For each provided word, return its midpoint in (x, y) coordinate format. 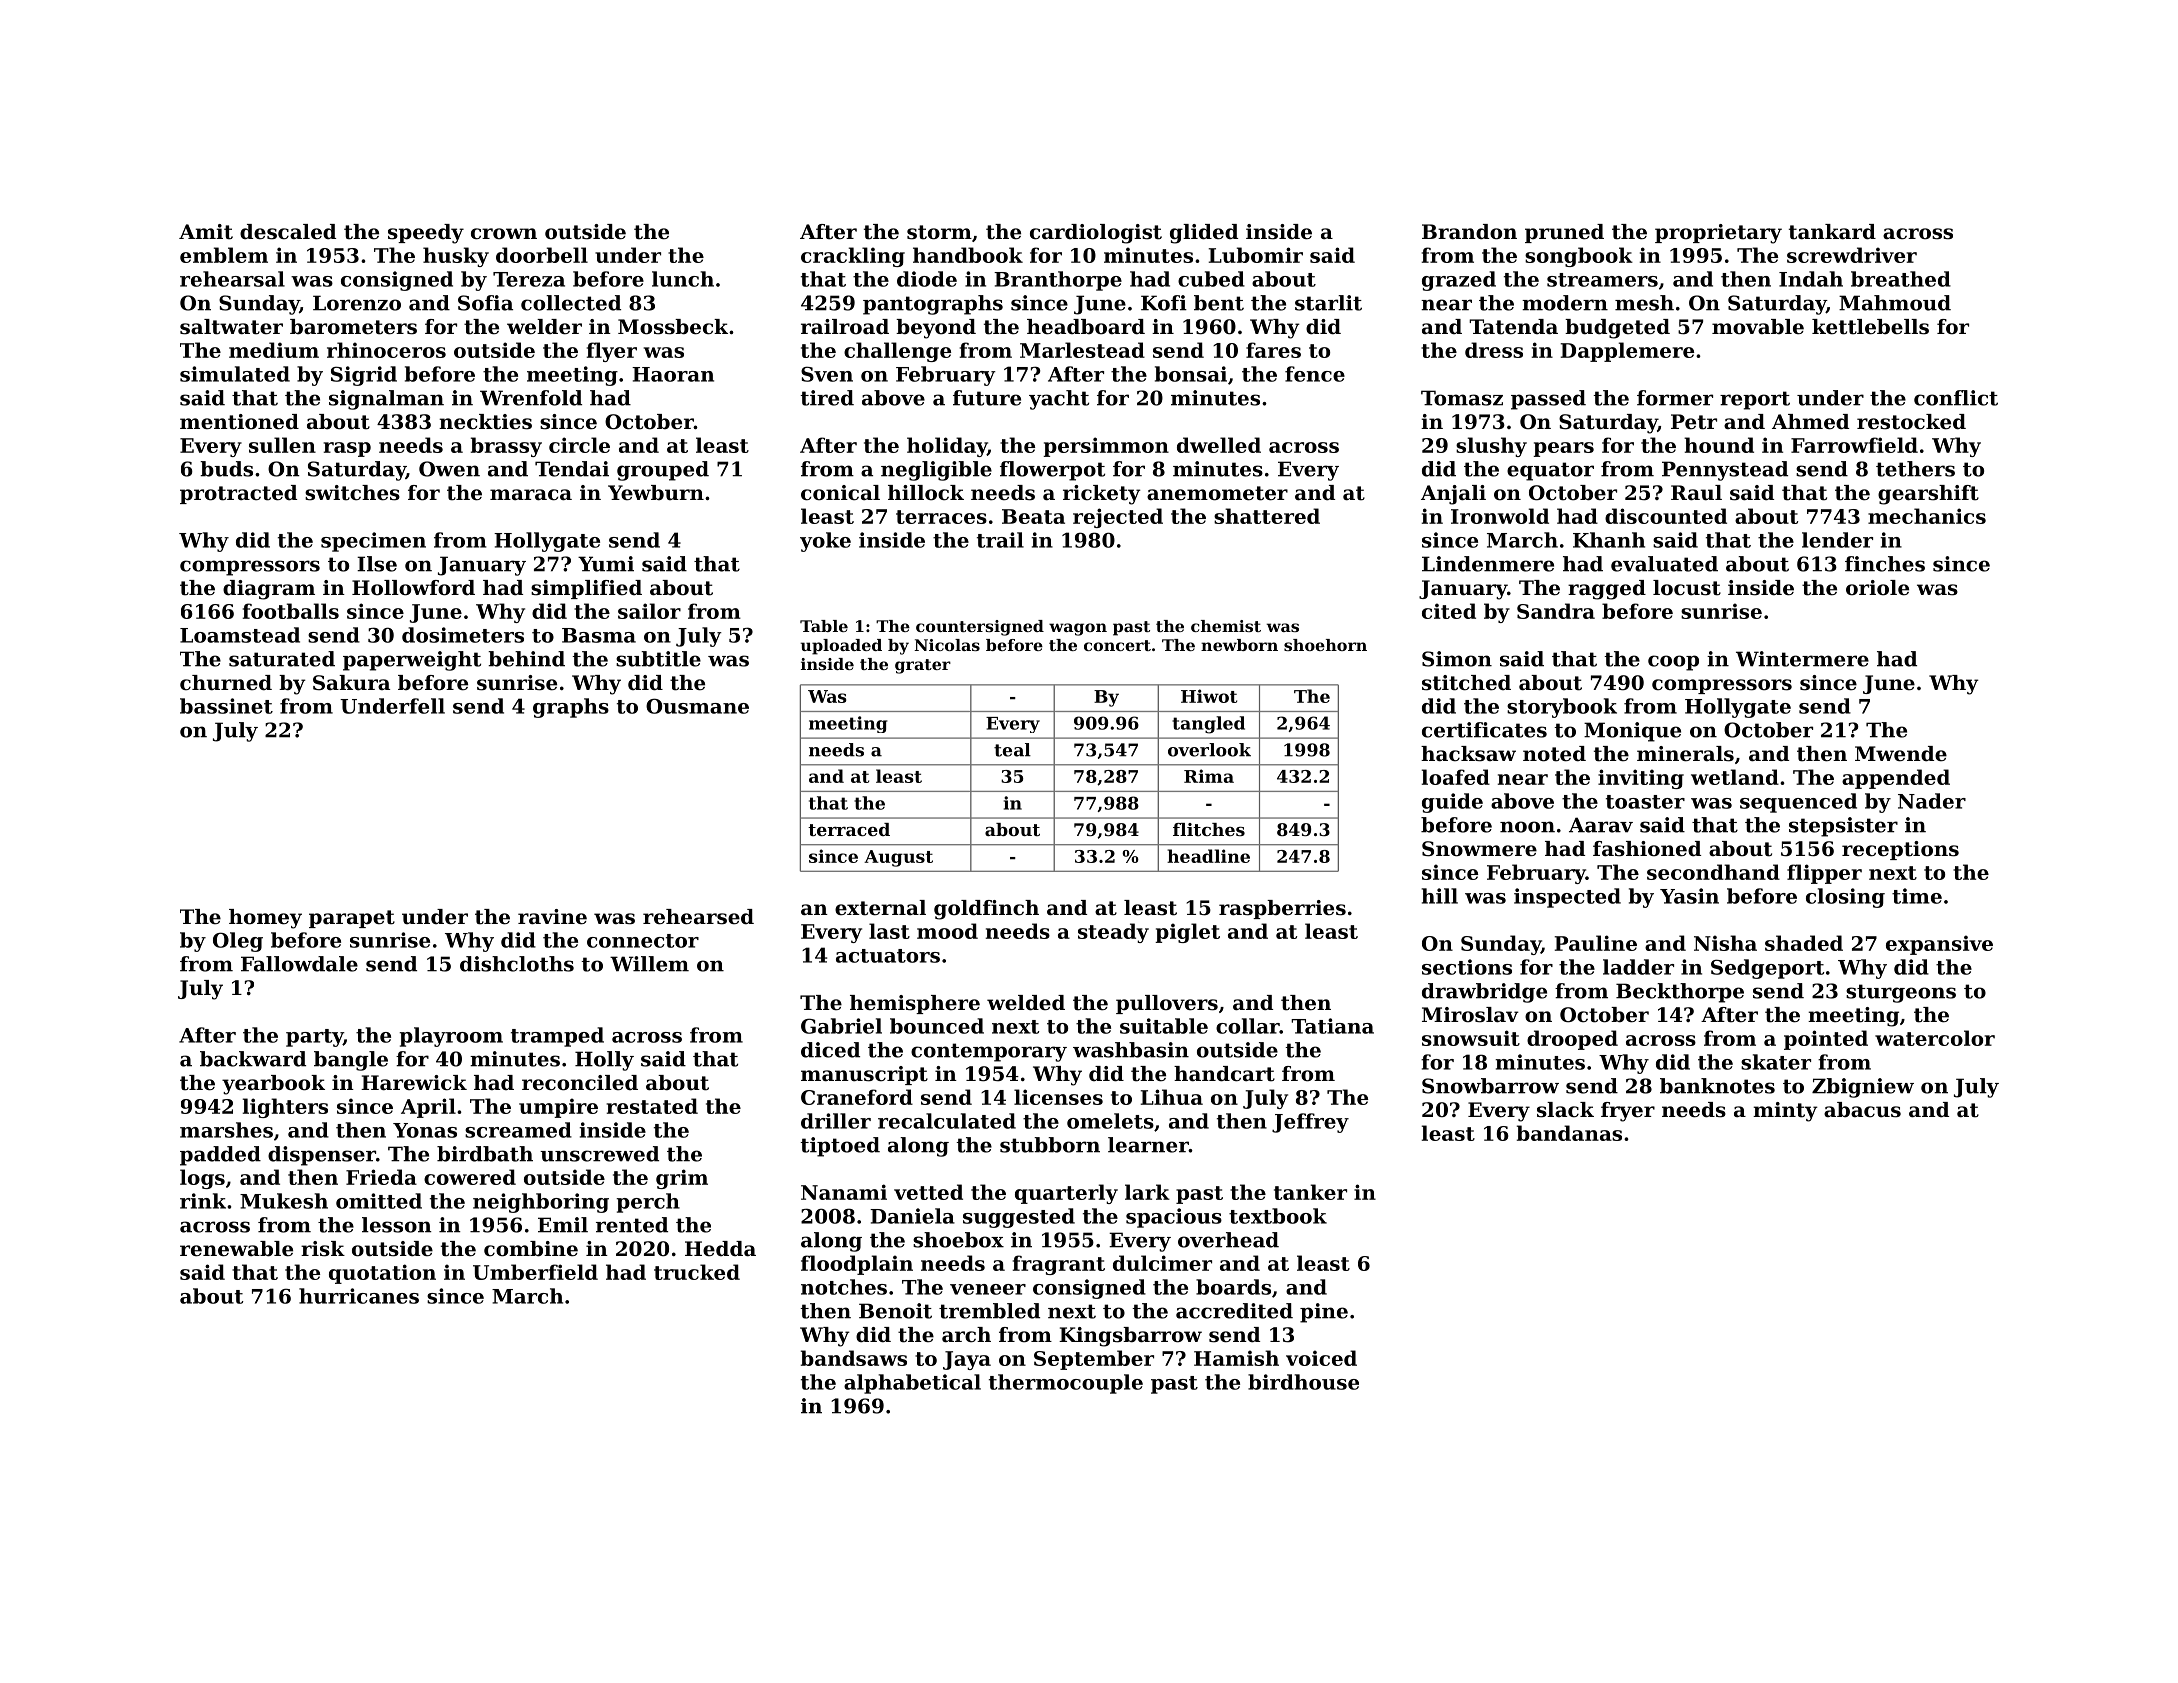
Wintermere (1802, 659)
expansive (1939, 945)
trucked (697, 1272)
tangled (1208, 725)
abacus (1862, 1110)
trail (1000, 540)
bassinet (226, 706)
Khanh (1609, 540)
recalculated (947, 1121)
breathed (1901, 279)
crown (504, 234)
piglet (1187, 933)
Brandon (1469, 232)
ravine (552, 917)
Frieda (381, 1177)
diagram (269, 590)
